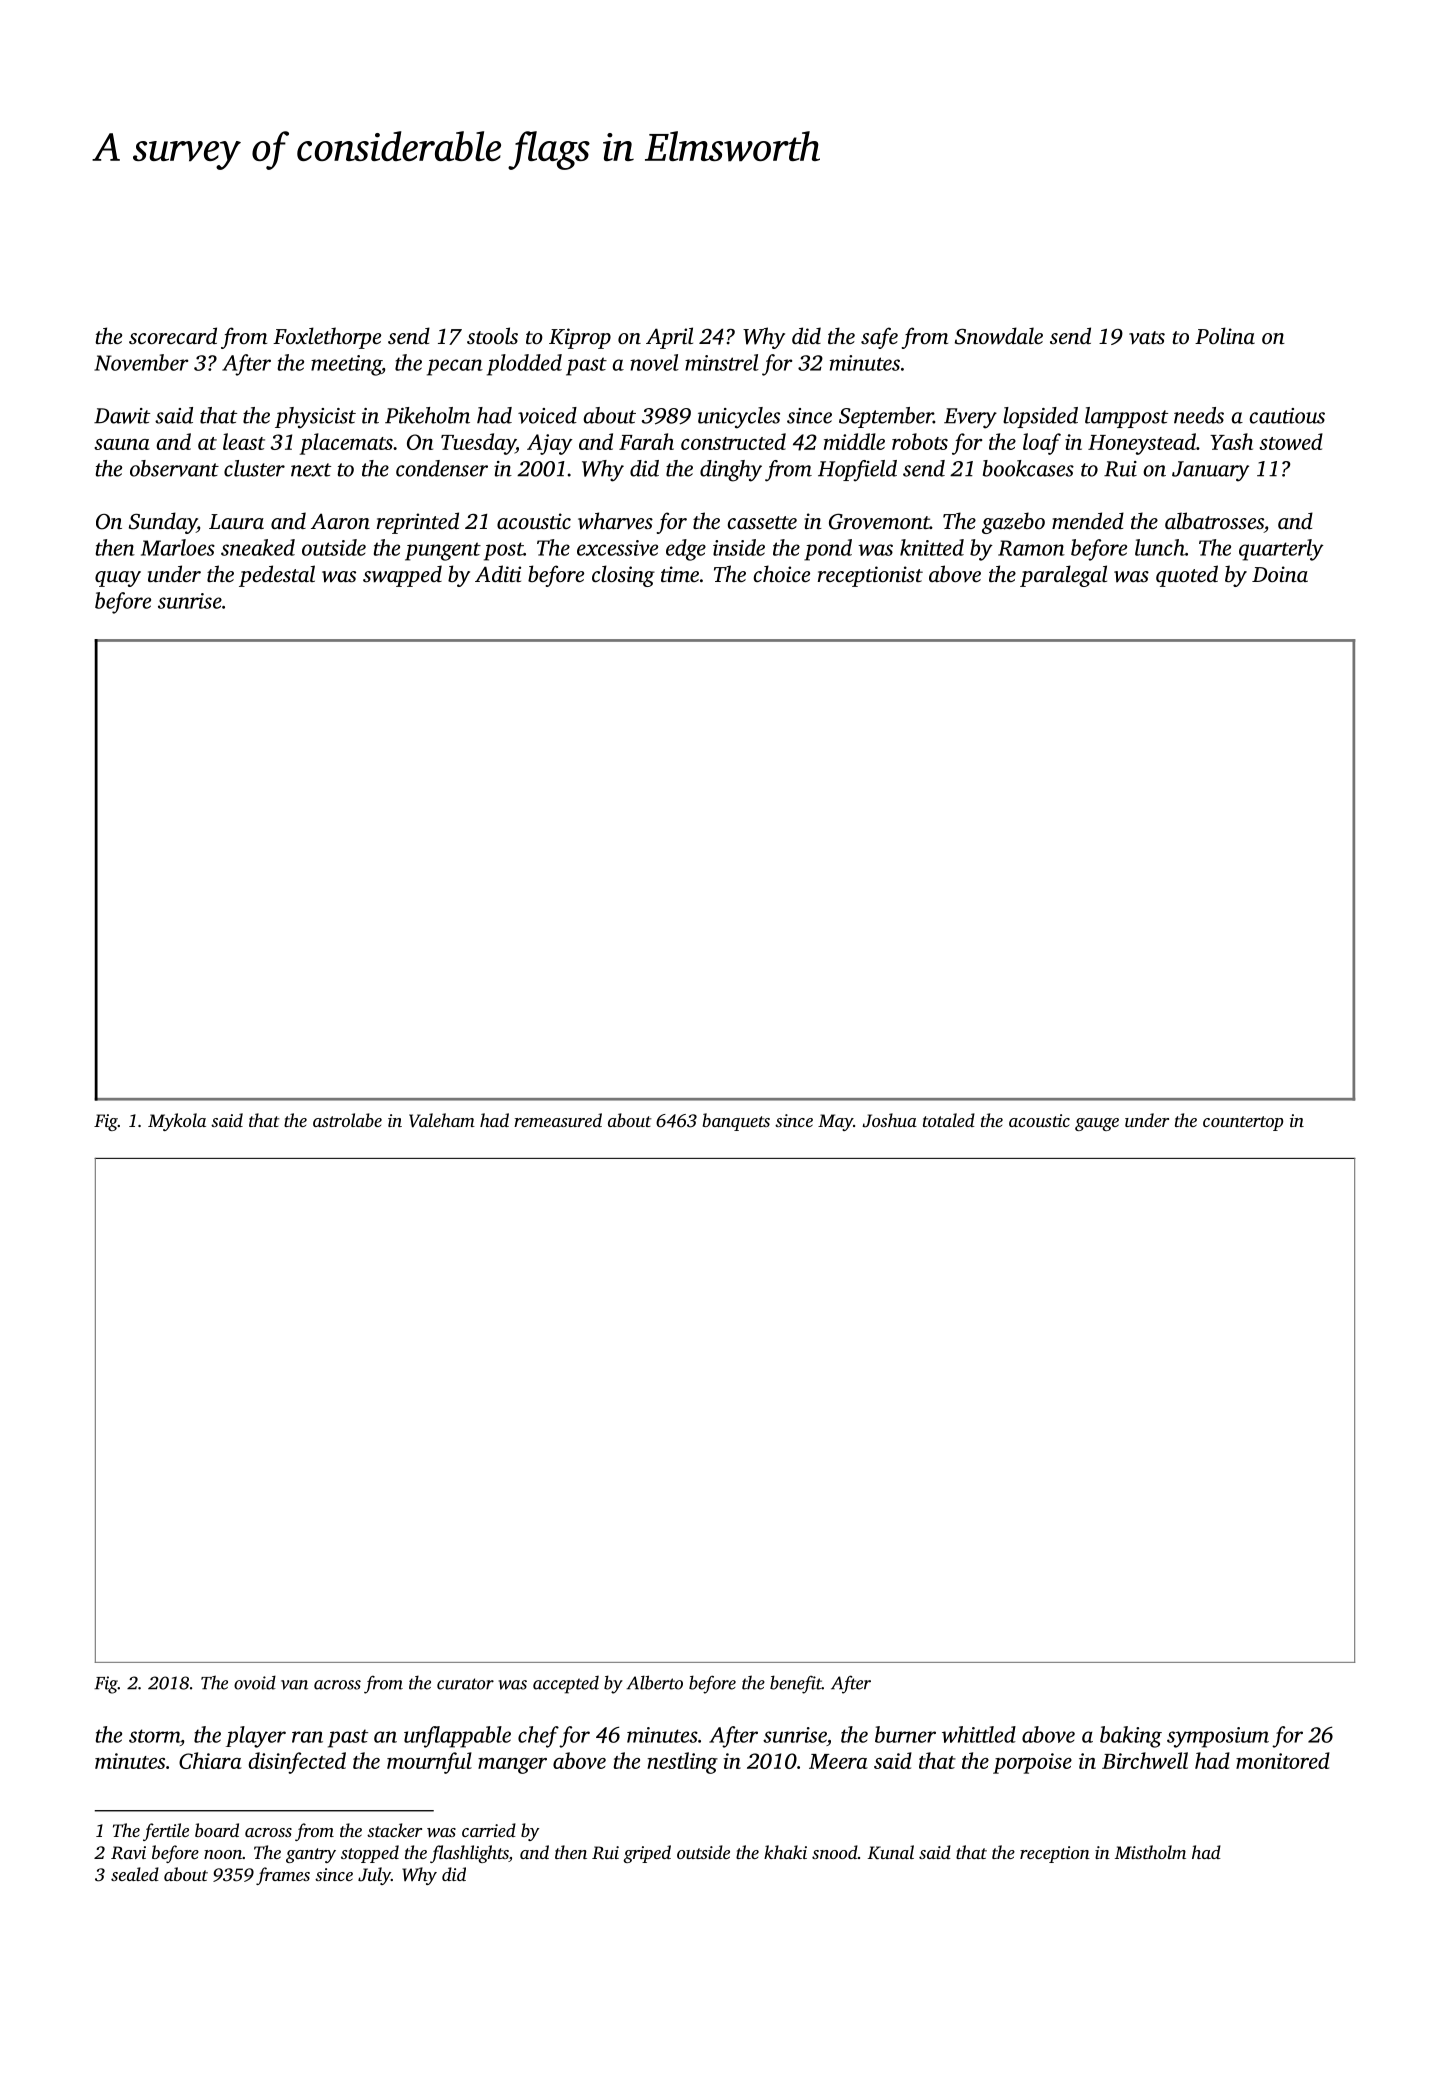  Describe the element at coordinates (1218, 1737) in the image. I see `symposium` at that location.
